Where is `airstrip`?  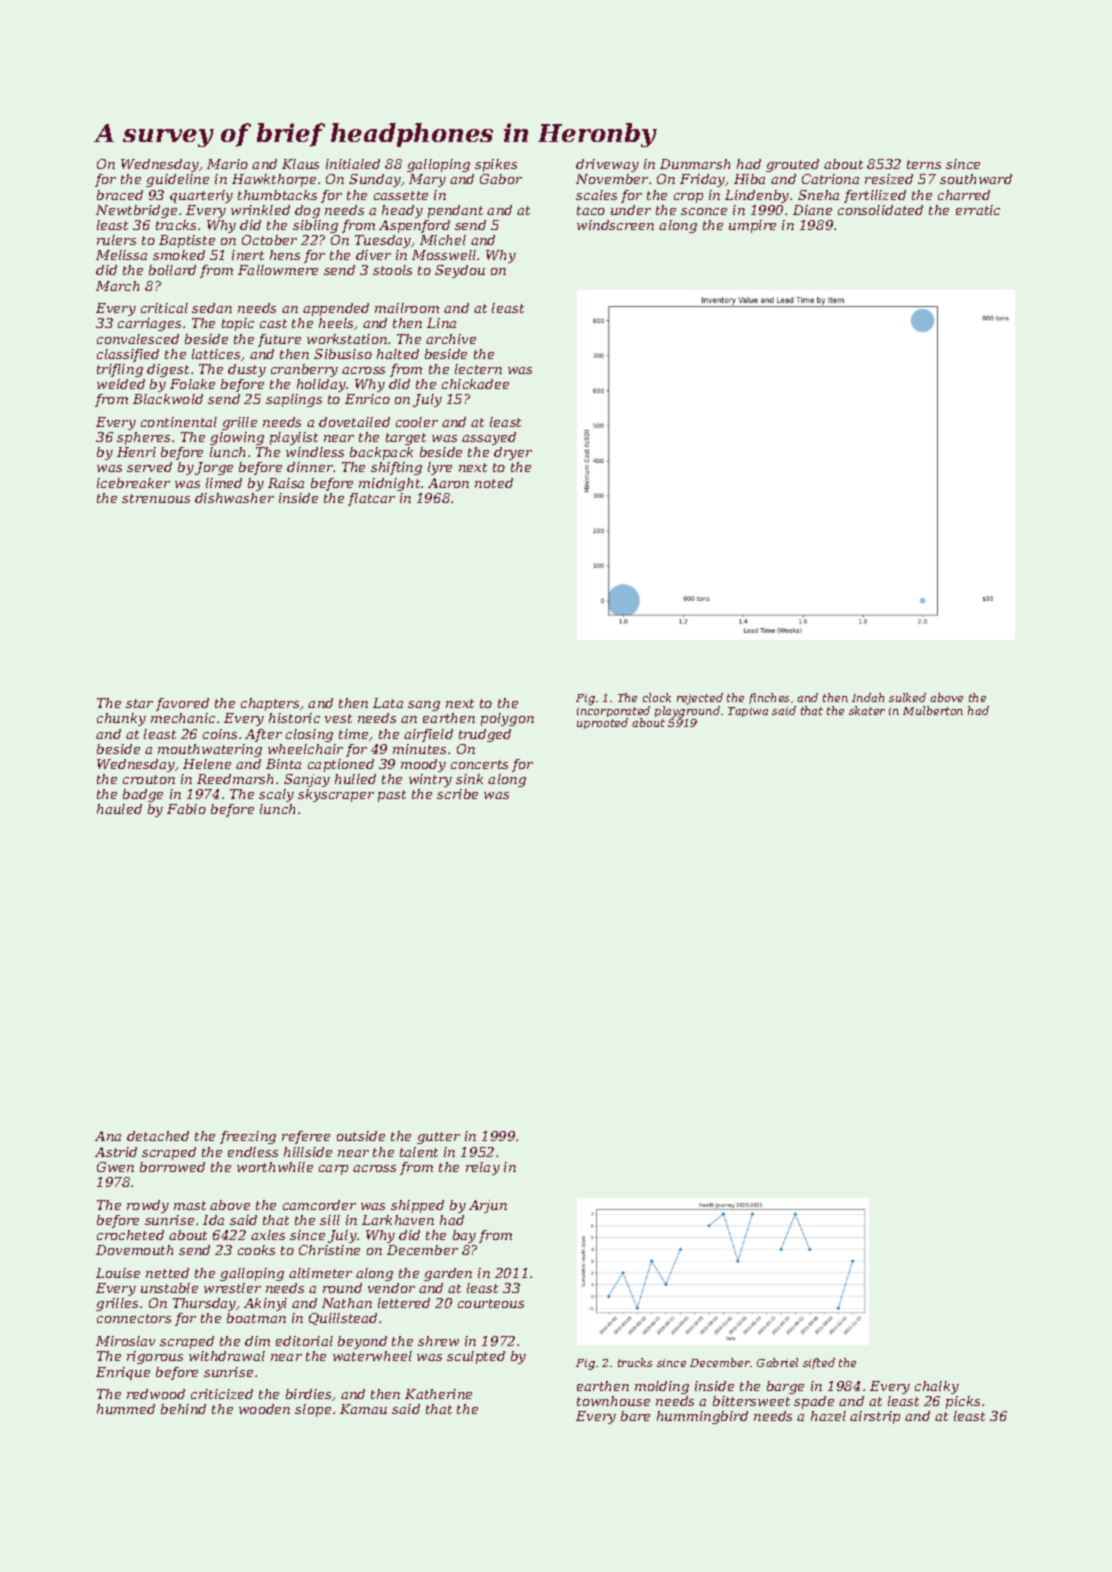
airstrip is located at coordinates (875, 1417).
